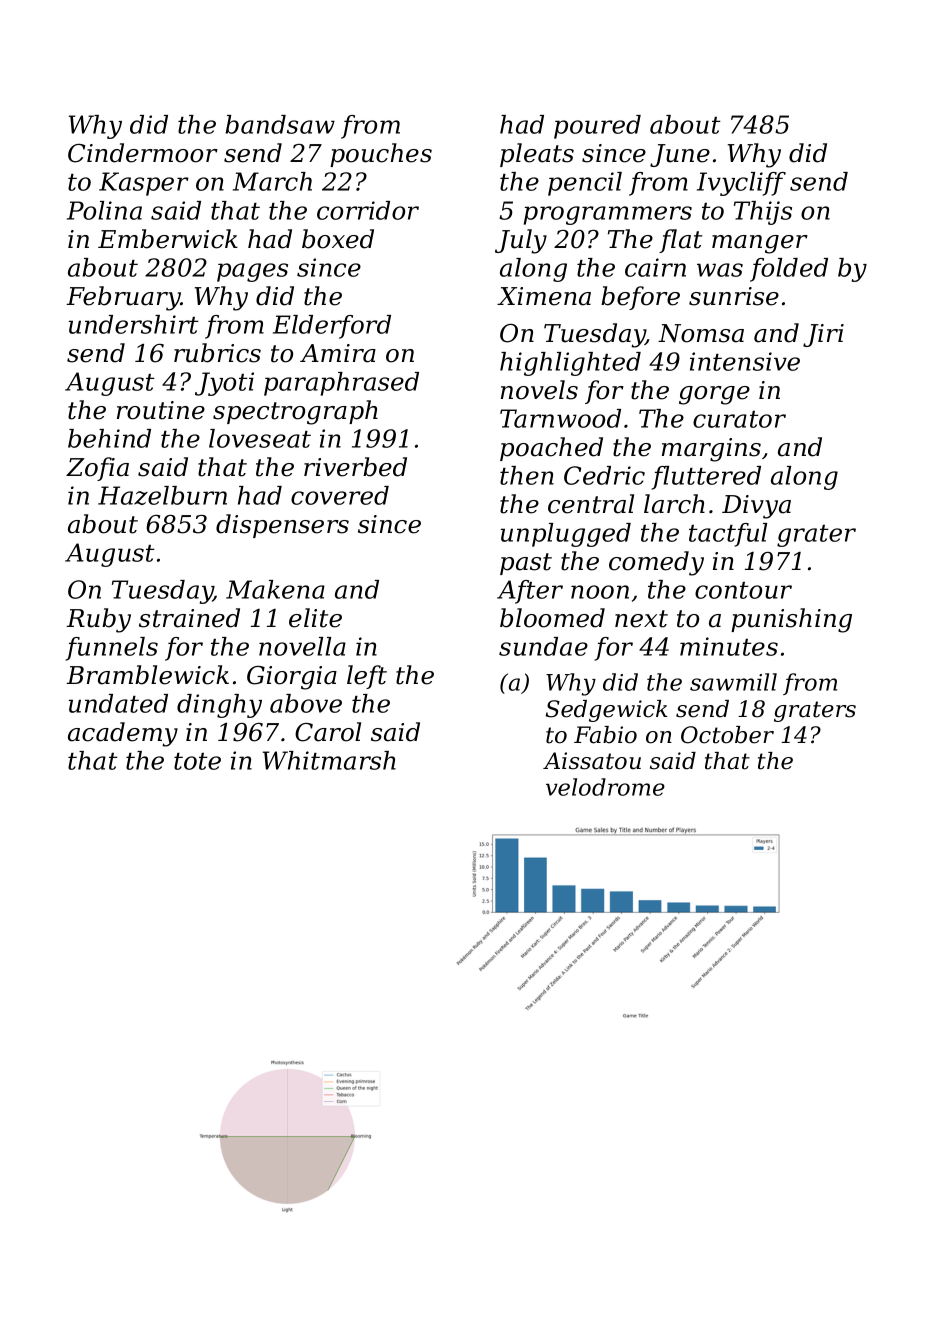 The height and width of the image is (1330, 937). Describe the element at coordinates (560, 418) in the image. I see `Tarnwood` at that location.
